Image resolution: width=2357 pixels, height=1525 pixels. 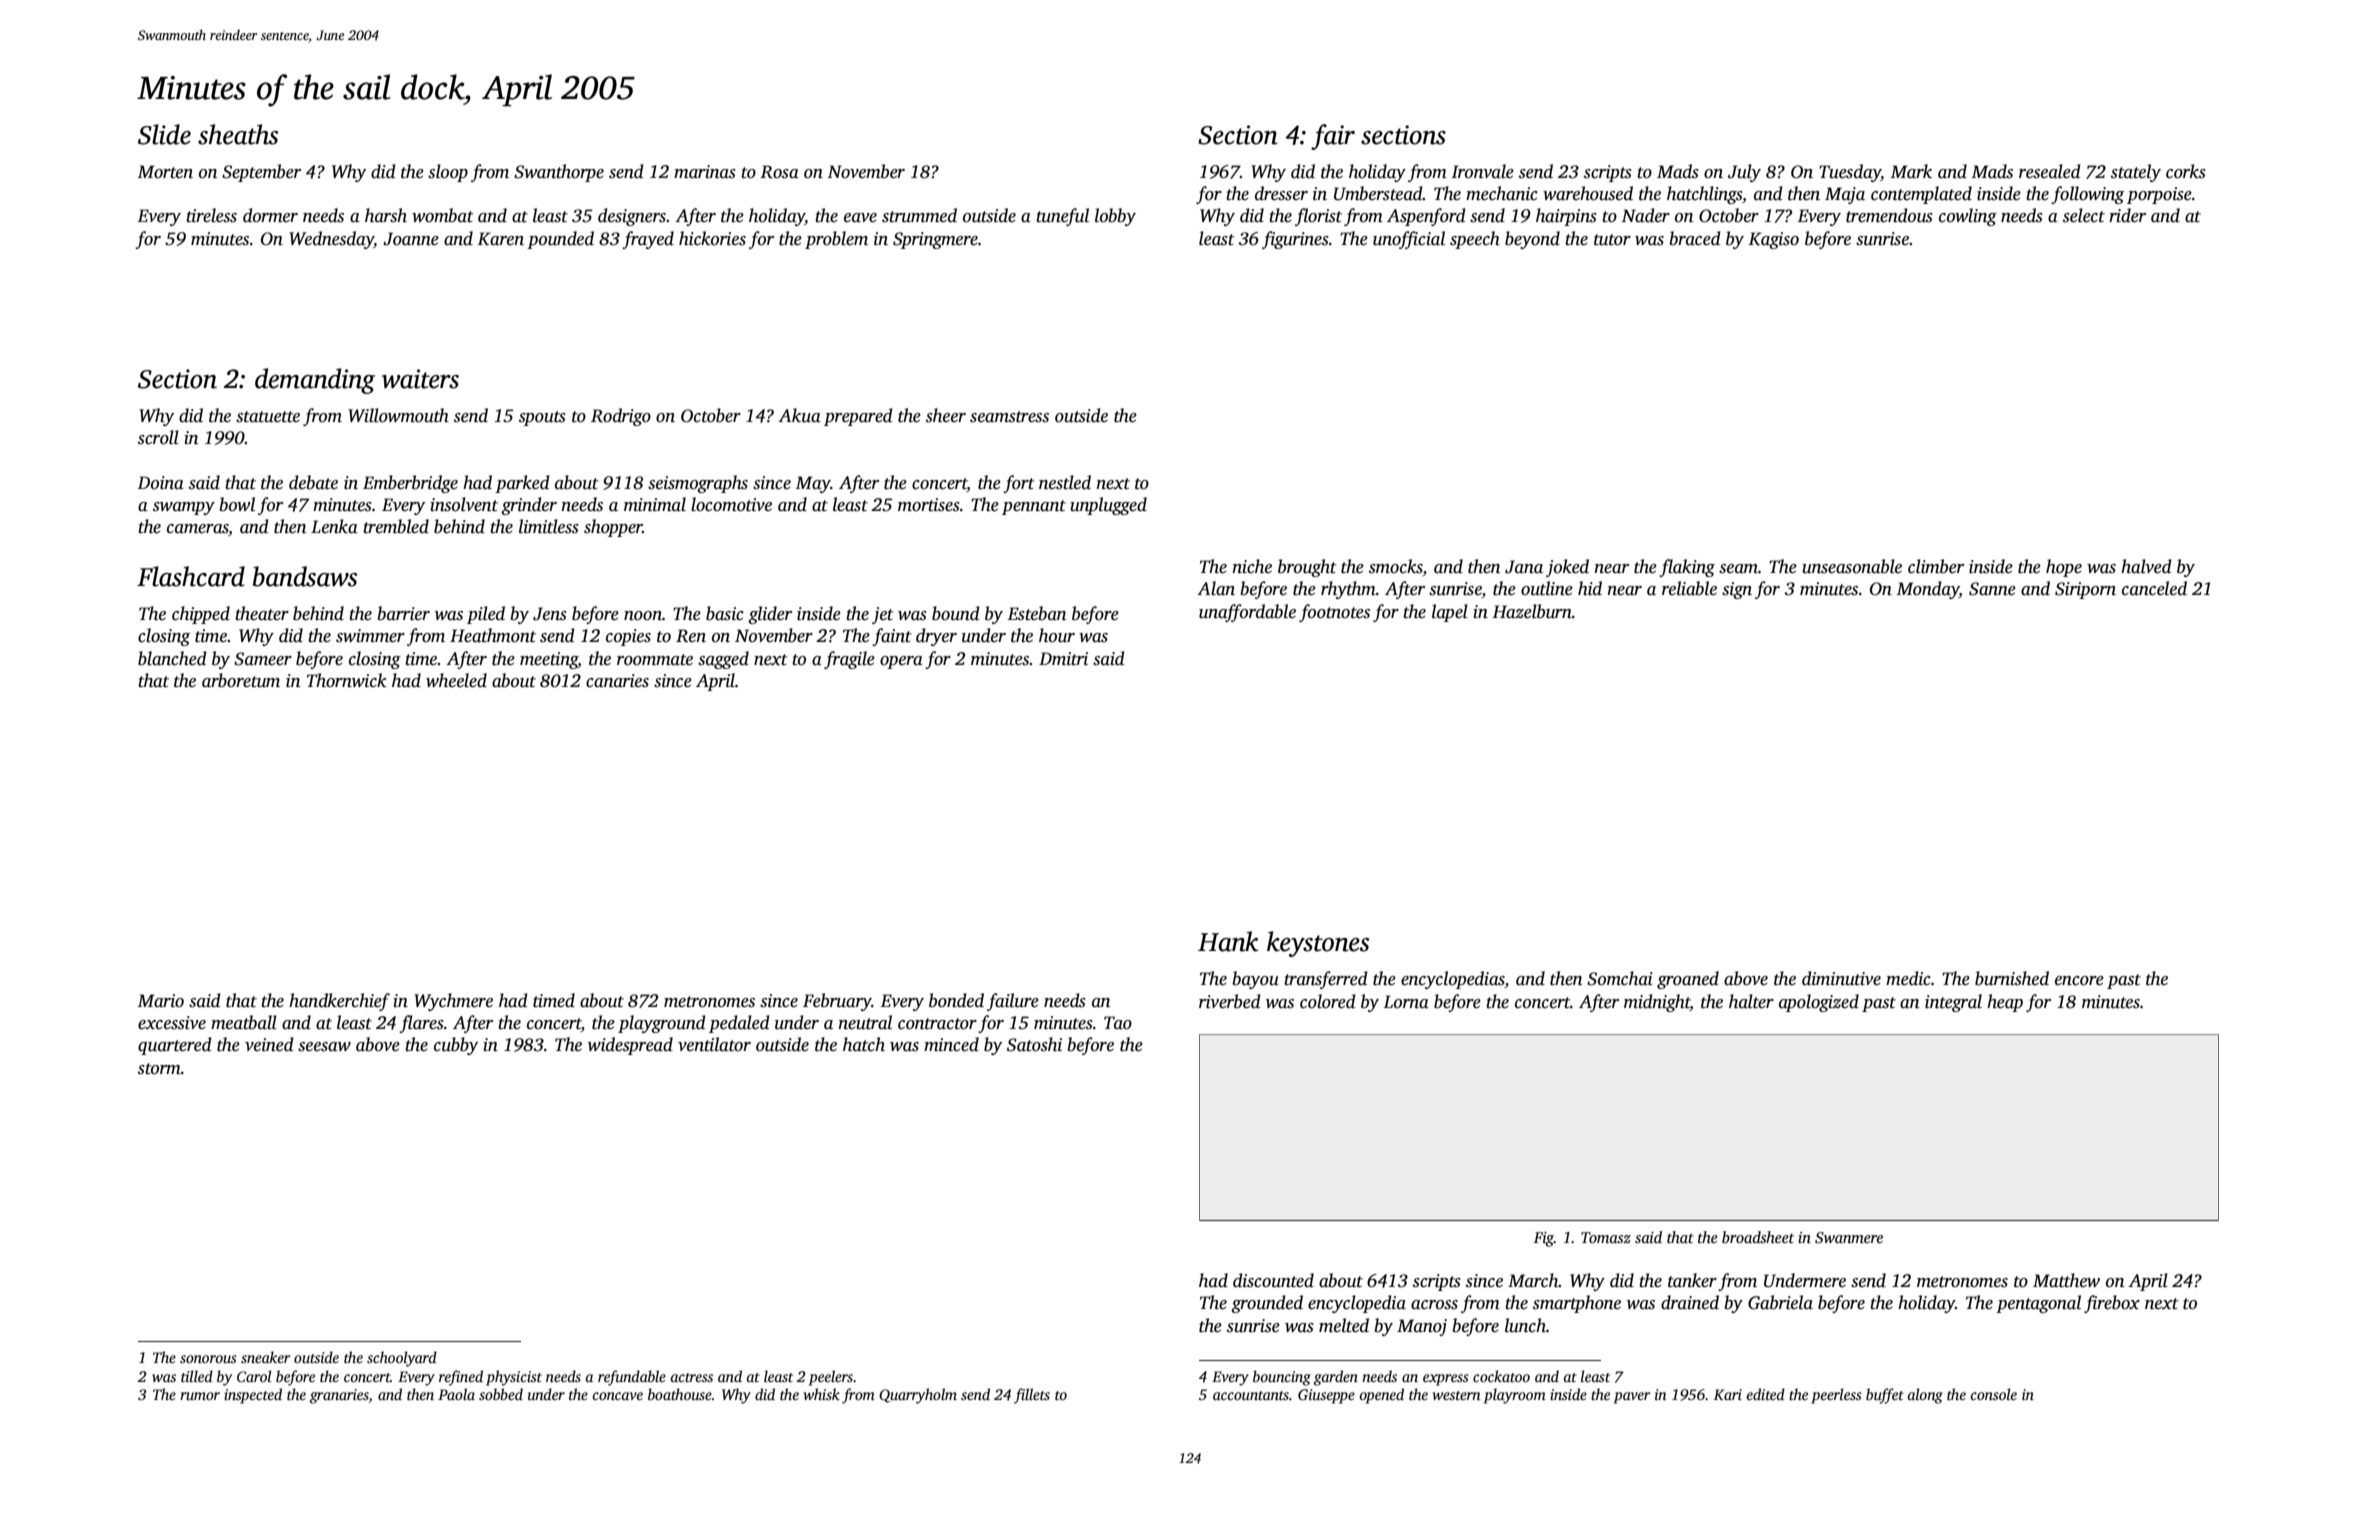 I want to click on storm, so click(x=159, y=1069).
